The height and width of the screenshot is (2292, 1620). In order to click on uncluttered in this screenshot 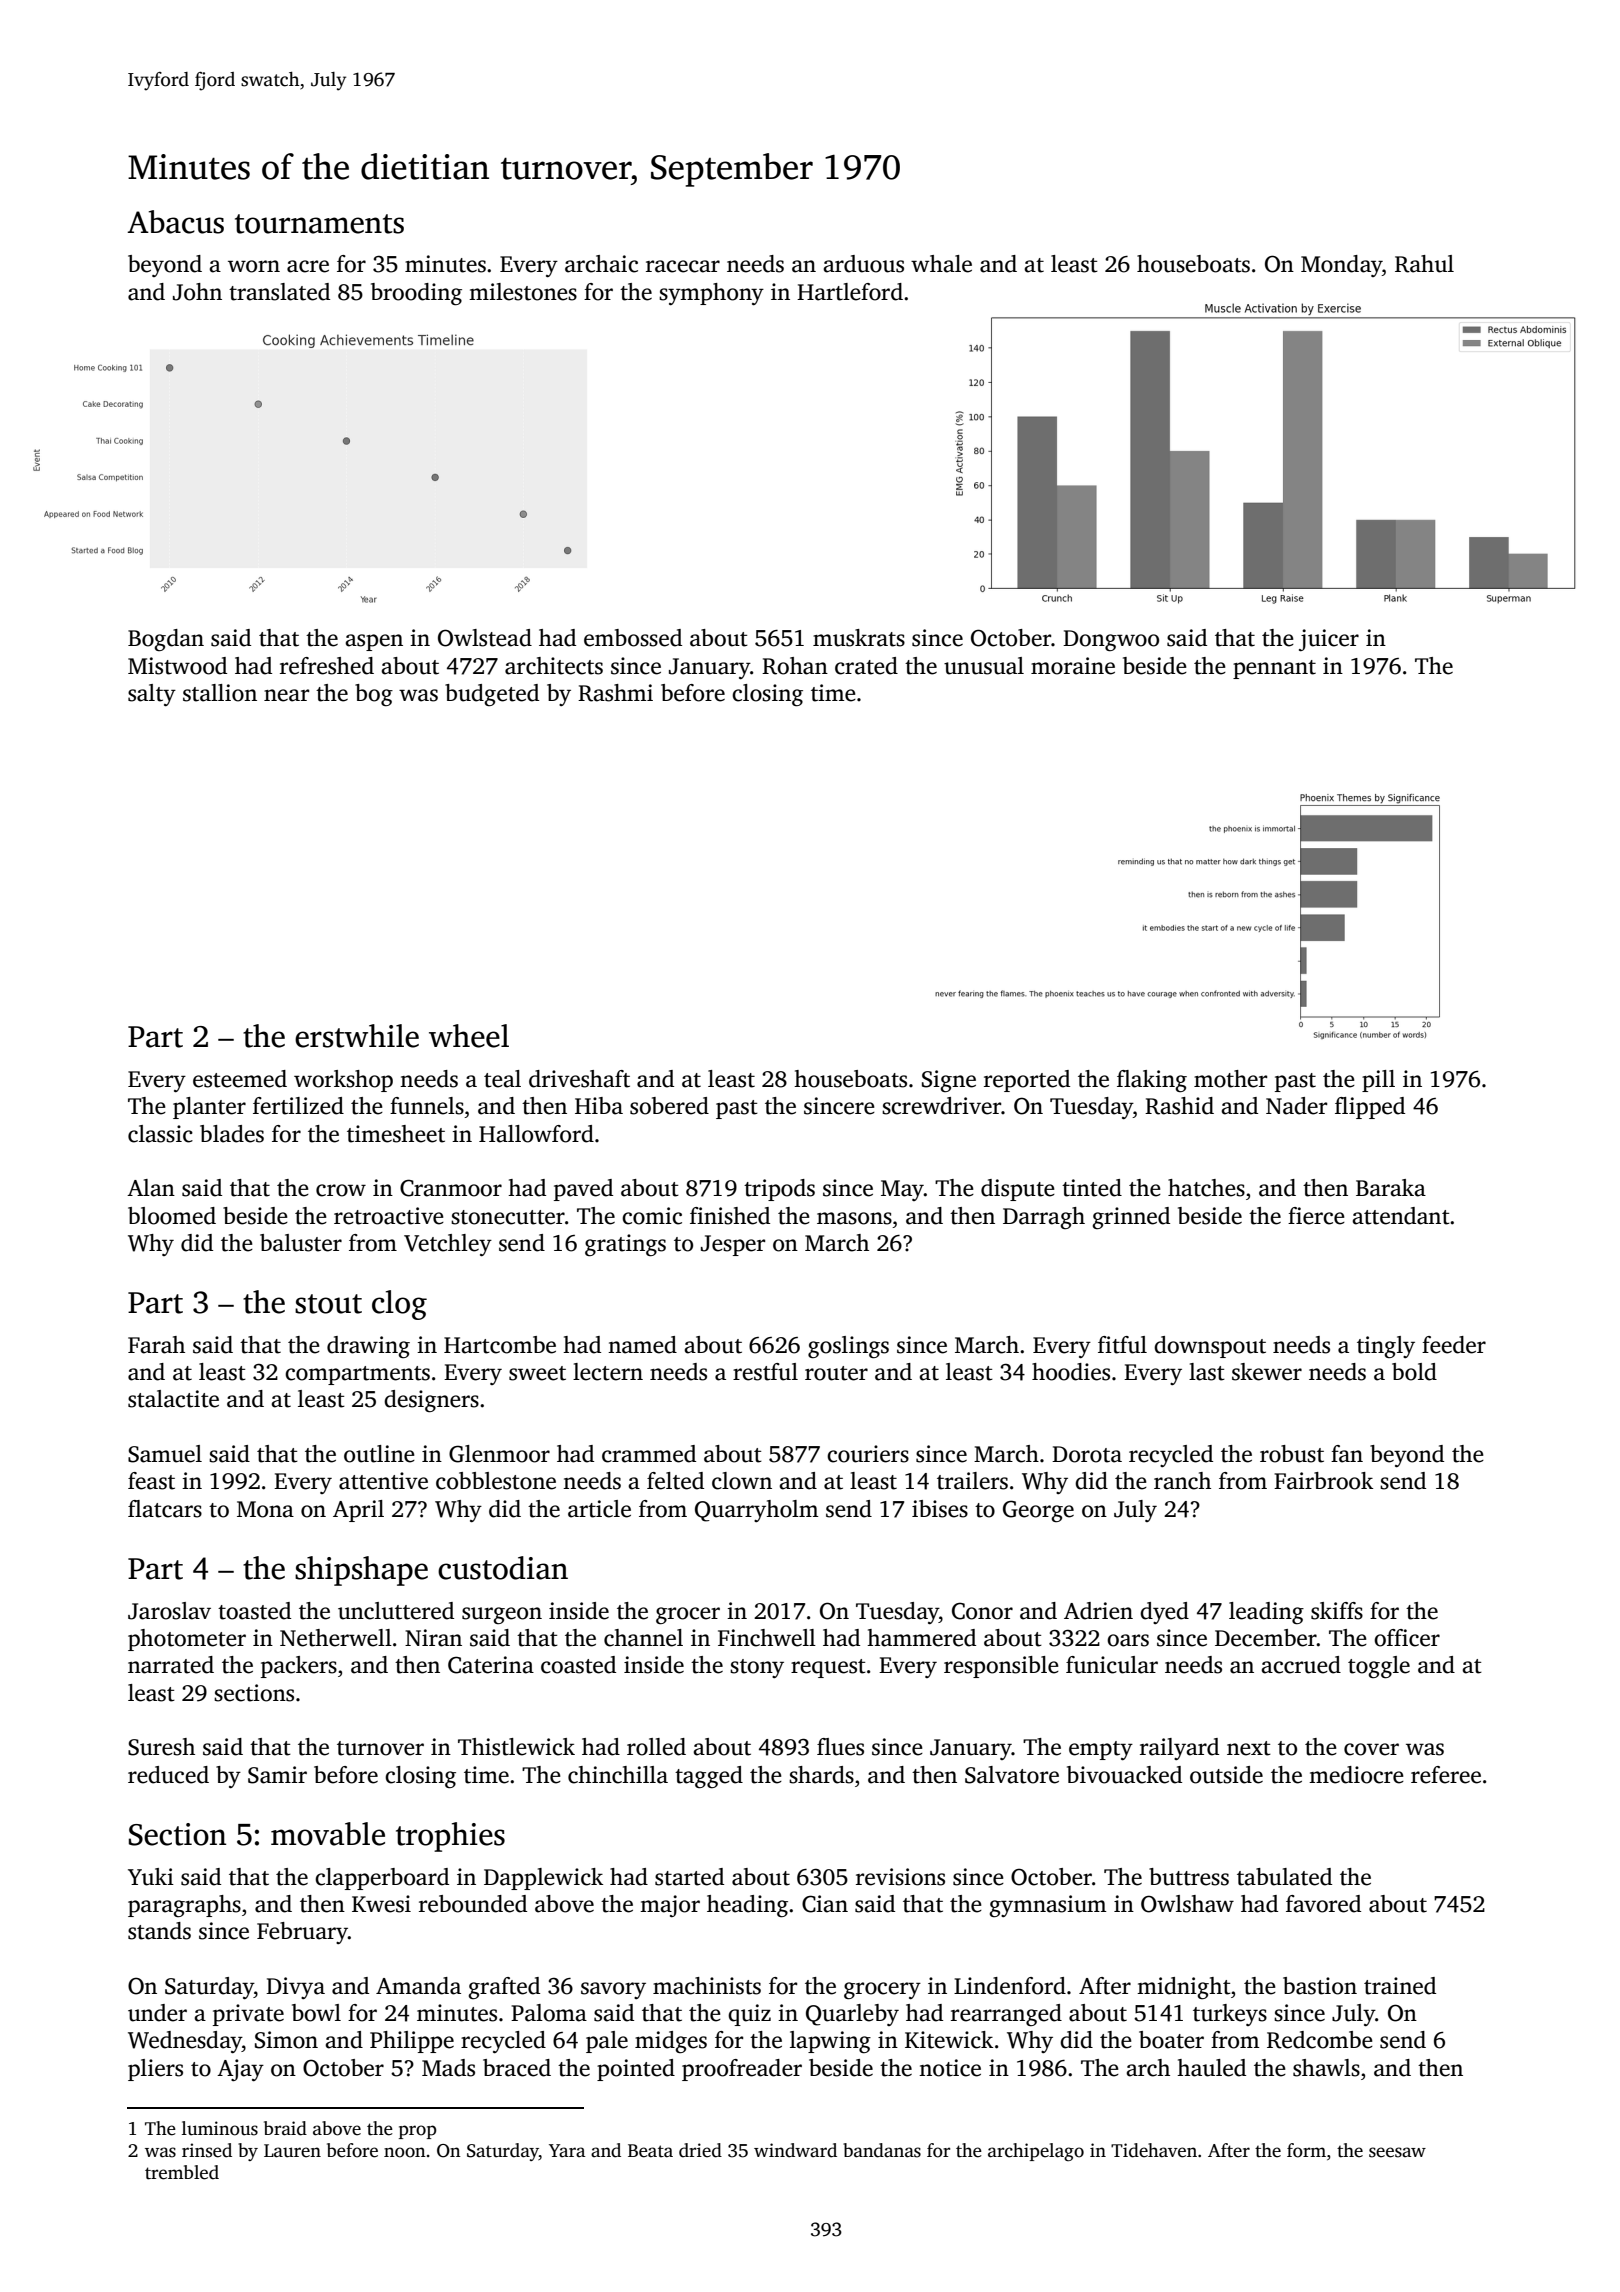, I will do `click(396, 1611)`.
